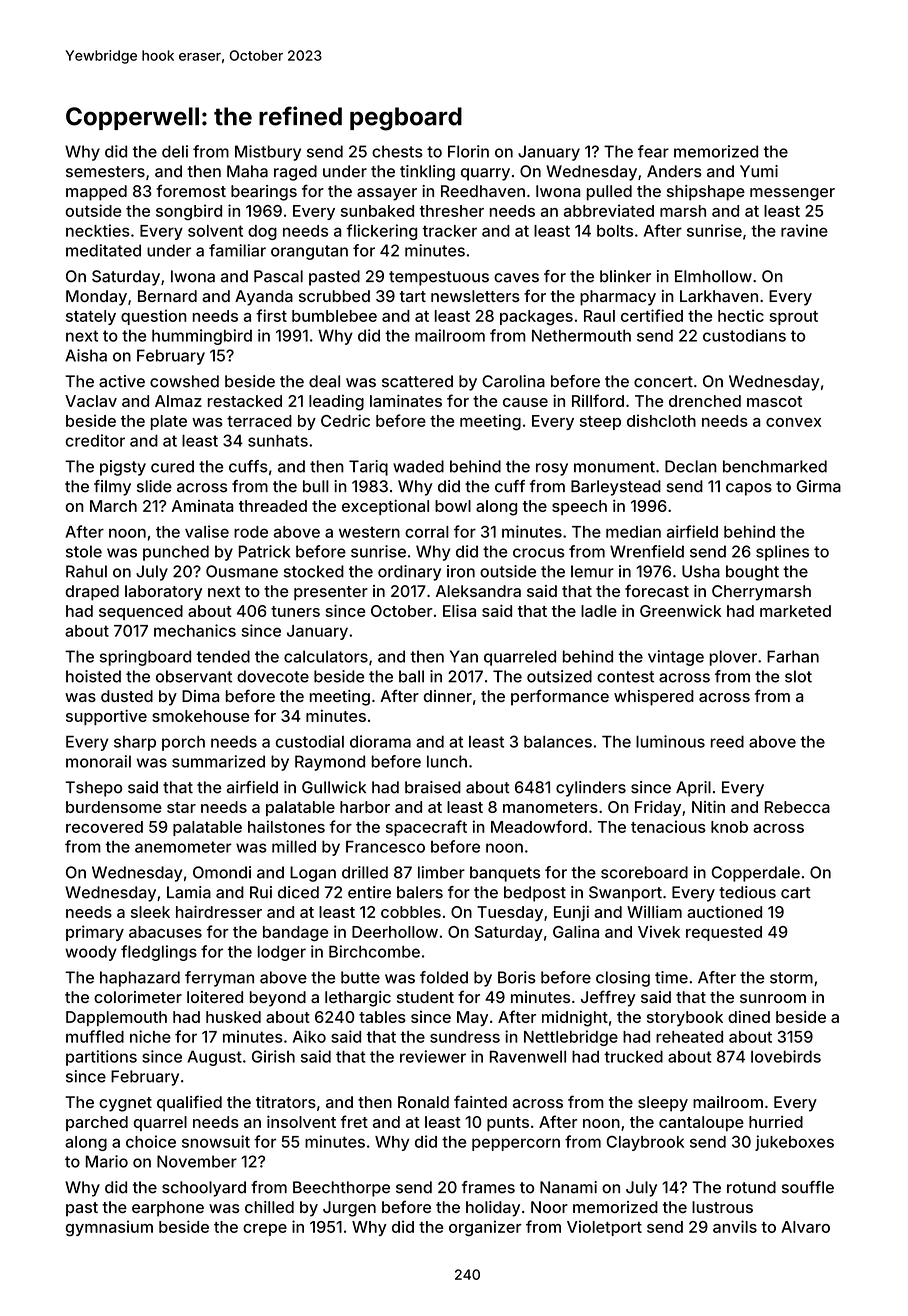 Image resolution: width=908 pixels, height=1316 pixels. What do you see at coordinates (268, 153) in the document?
I see `Mistbury` at bounding box center [268, 153].
